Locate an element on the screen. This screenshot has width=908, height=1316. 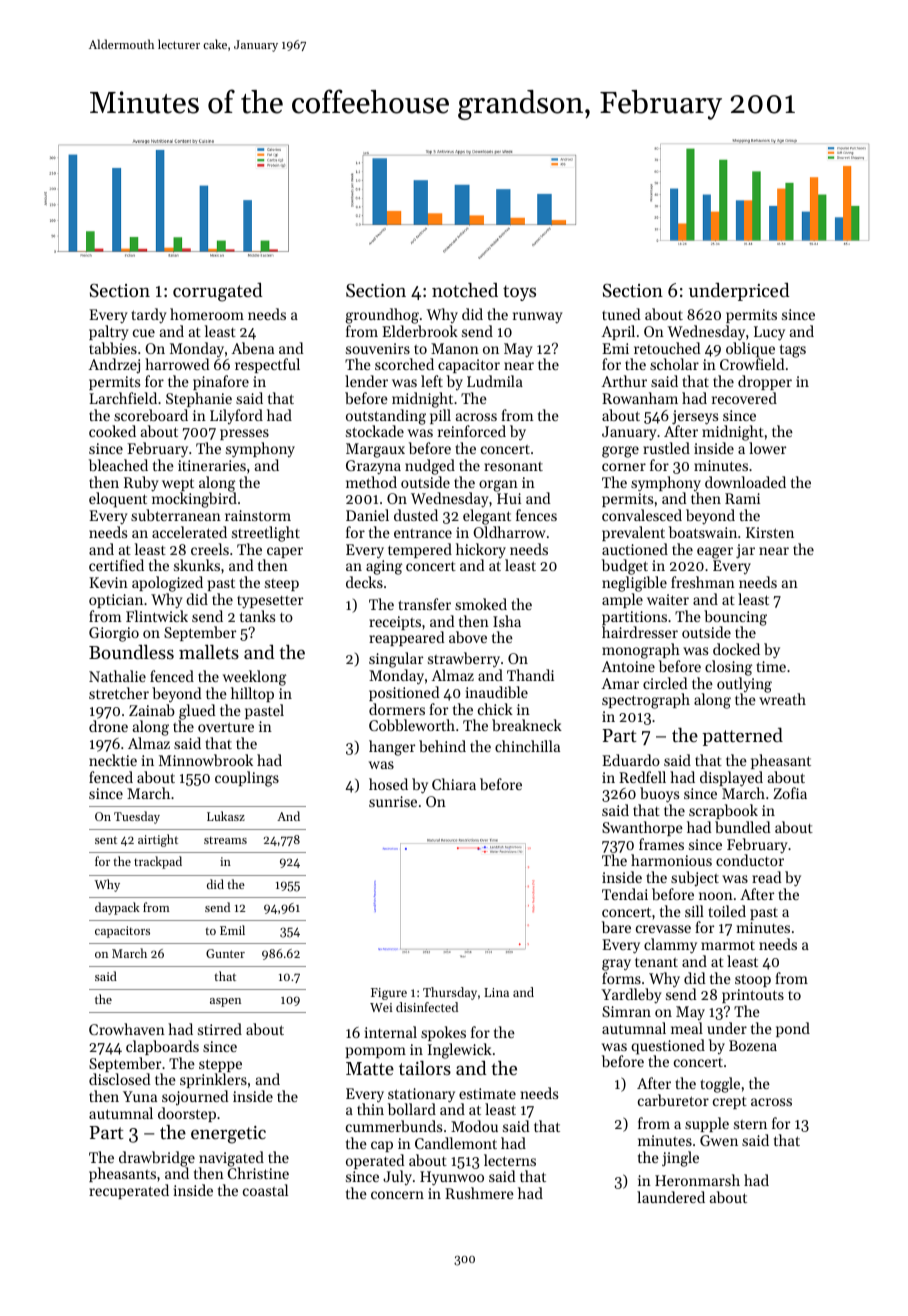
Tendai is located at coordinates (625, 894).
